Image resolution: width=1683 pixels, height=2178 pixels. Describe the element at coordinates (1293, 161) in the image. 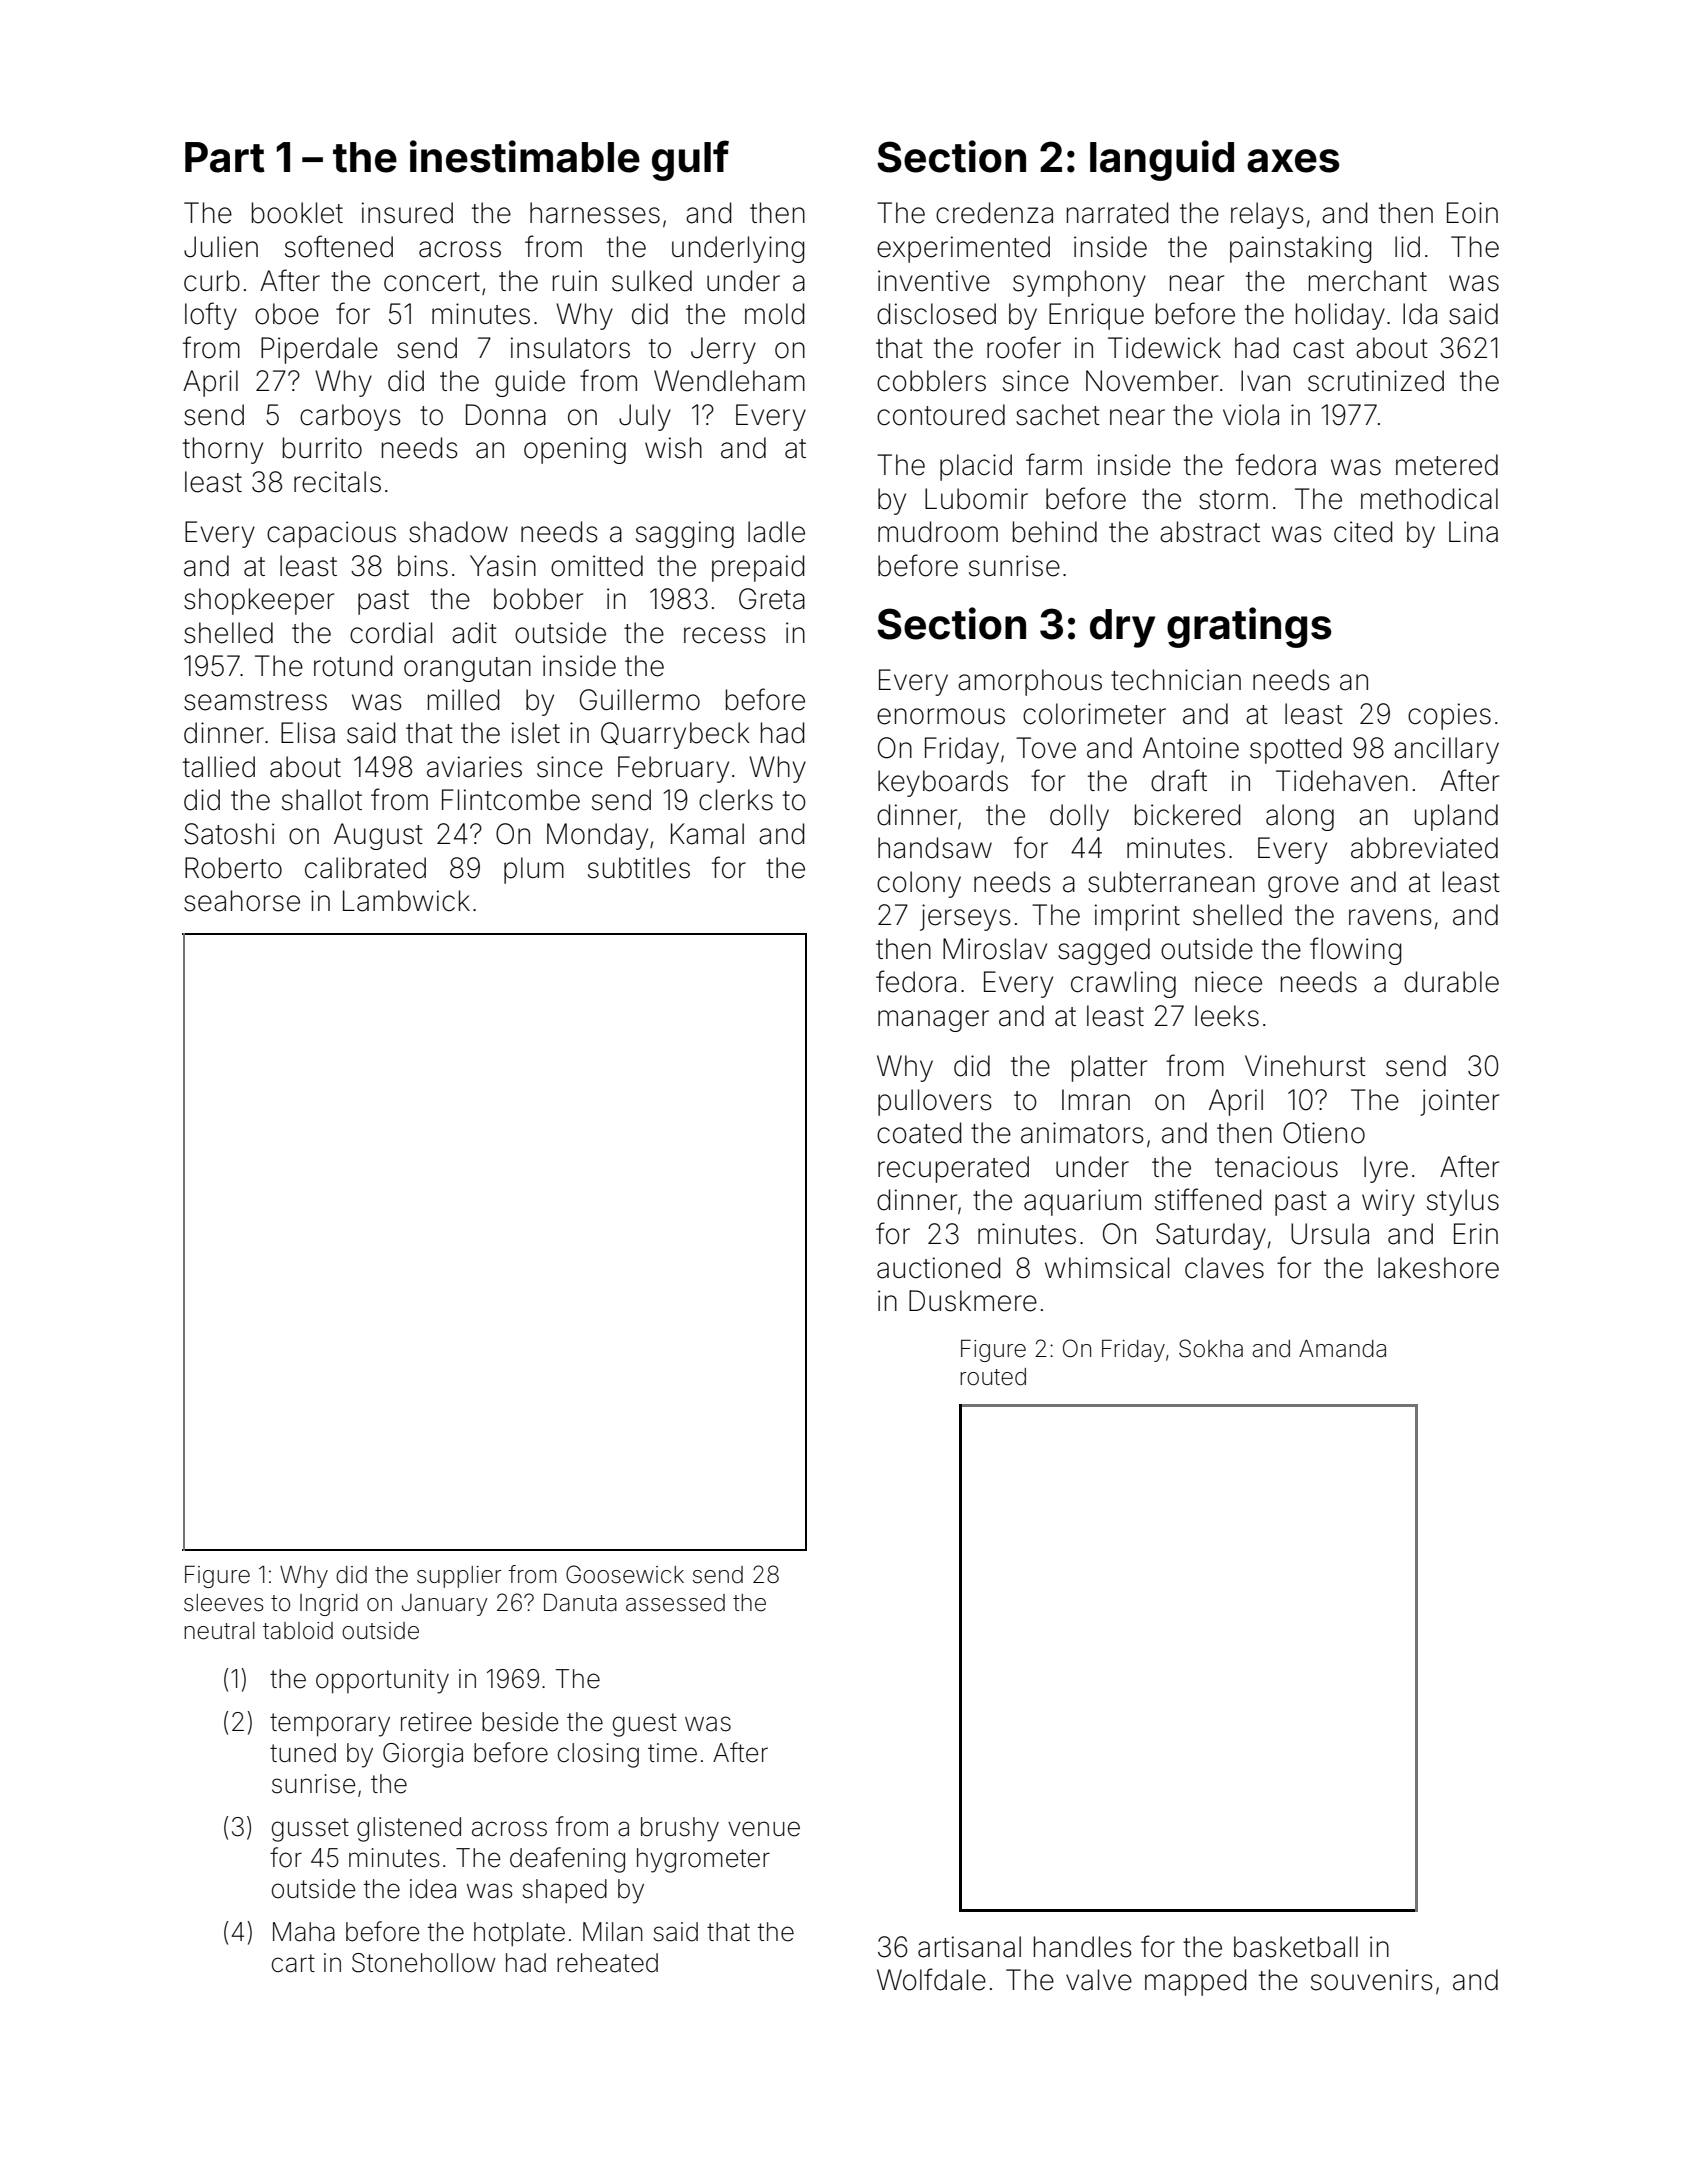

I see `axes` at that location.
